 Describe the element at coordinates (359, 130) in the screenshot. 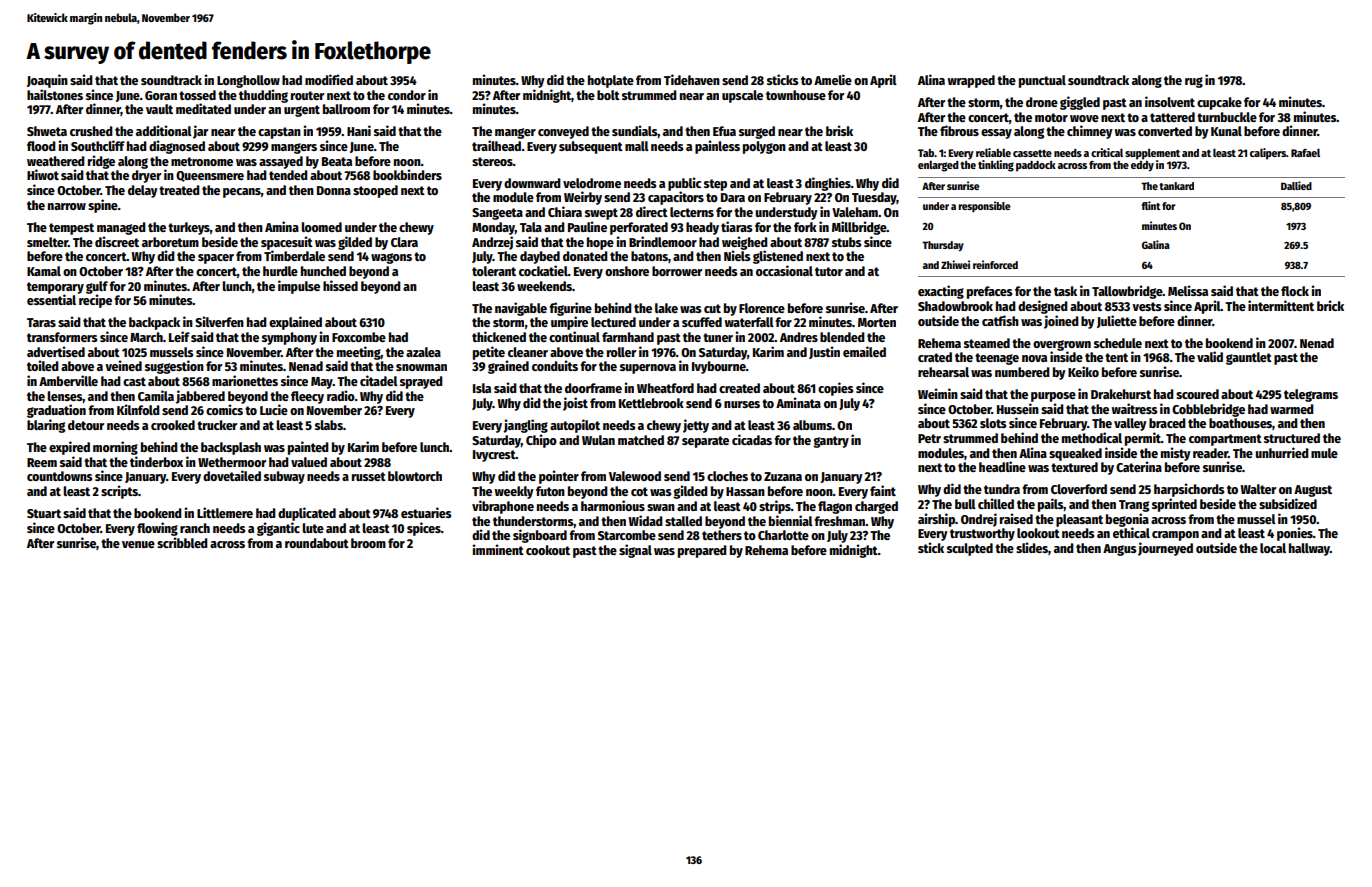

I see `Hani` at that location.
